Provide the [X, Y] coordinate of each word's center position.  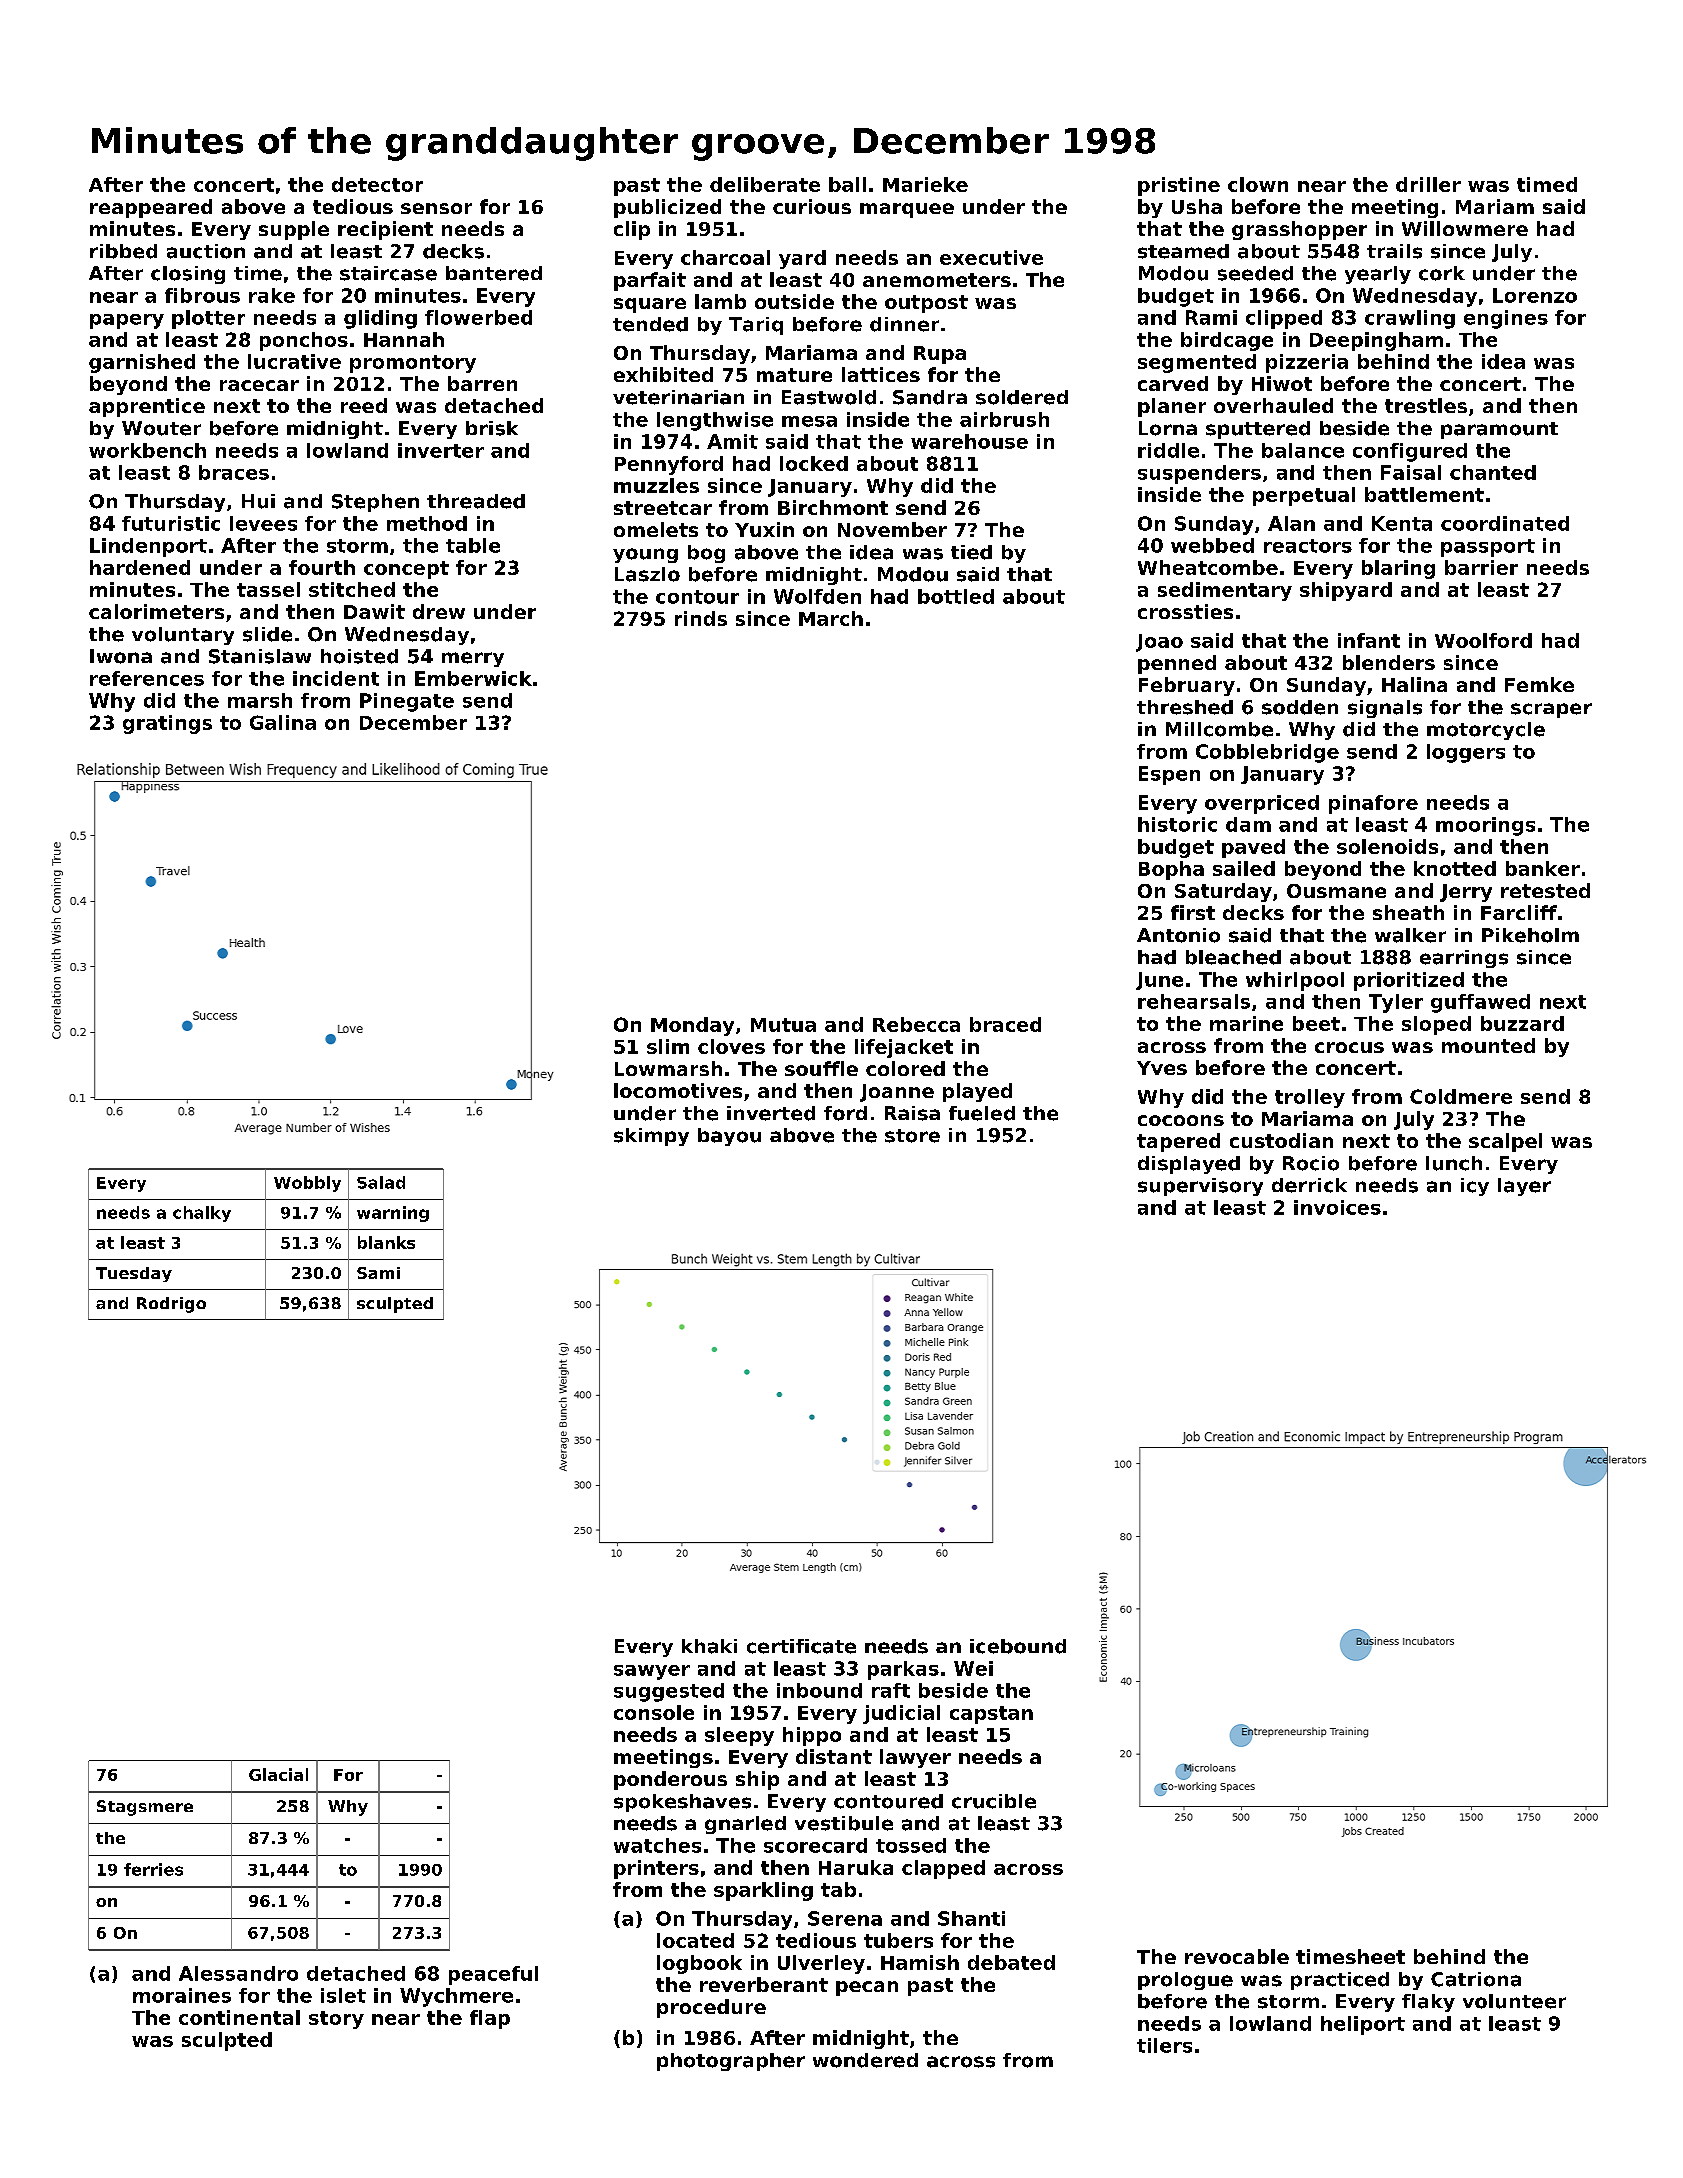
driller [1428, 184]
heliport [1363, 2025]
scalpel [1505, 1142]
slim [668, 1046]
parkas [903, 1670]
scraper [1551, 710]
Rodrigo [171, 1305]
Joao [1159, 643]
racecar [259, 385]
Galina [283, 722]
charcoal [725, 257]
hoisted [359, 656]
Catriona [1476, 1979]
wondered [865, 2060]
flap [490, 2019]
